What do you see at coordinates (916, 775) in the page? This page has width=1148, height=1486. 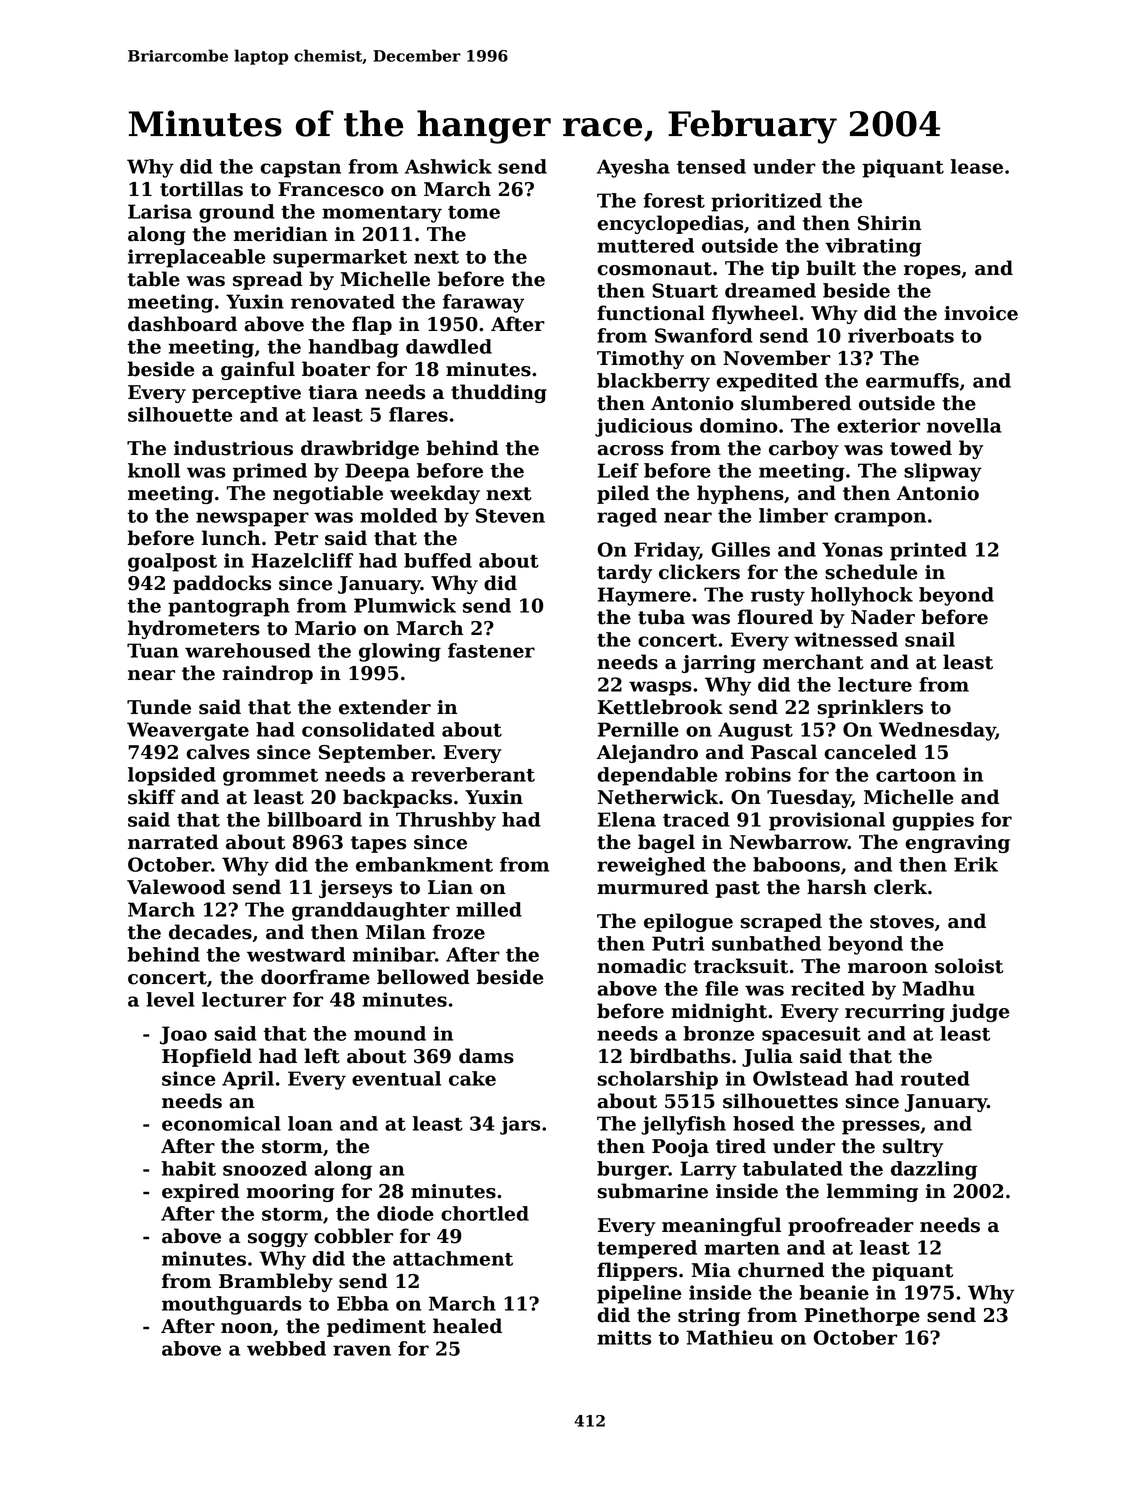 I see `cartoon` at bounding box center [916, 775].
